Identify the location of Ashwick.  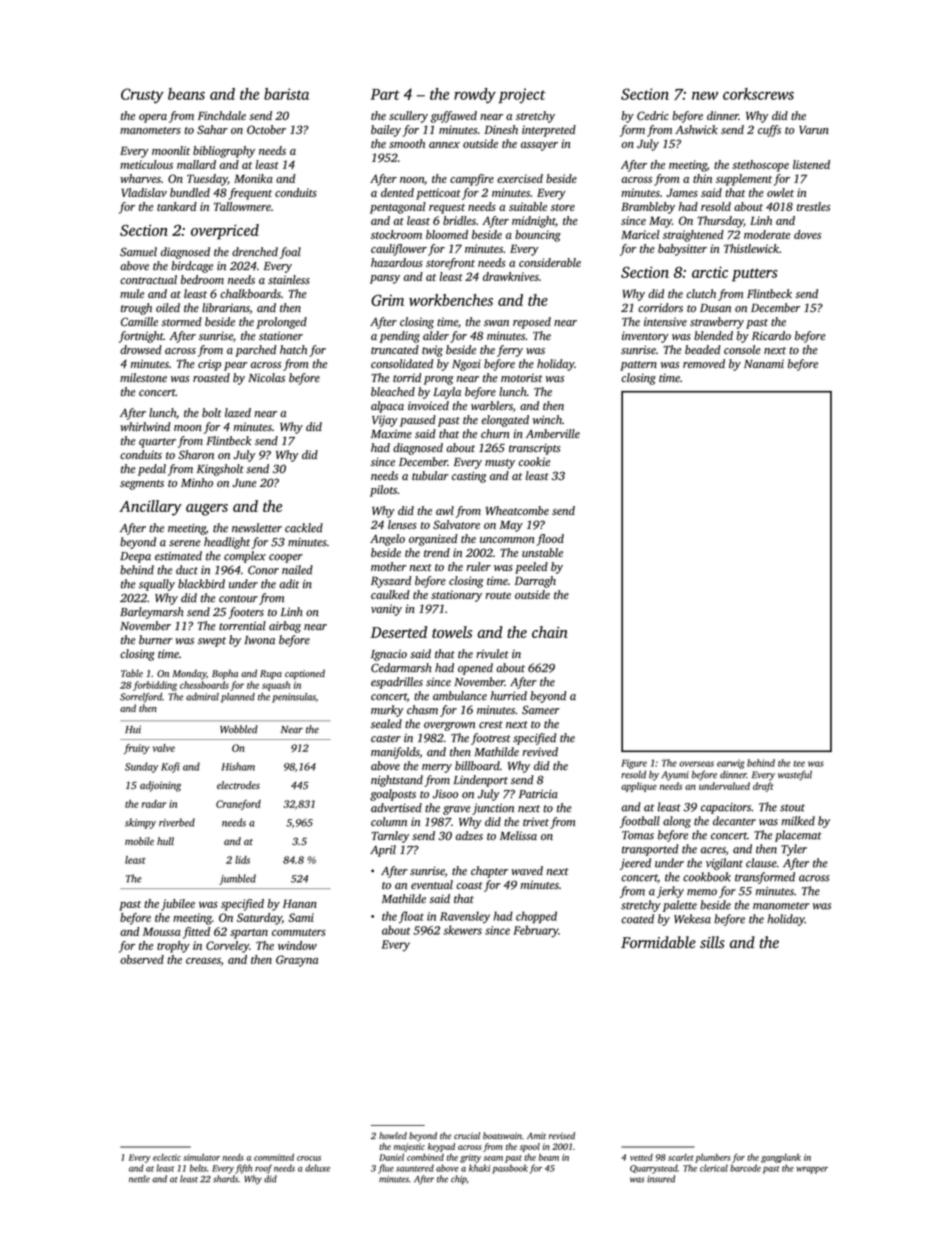
(696, 129).
